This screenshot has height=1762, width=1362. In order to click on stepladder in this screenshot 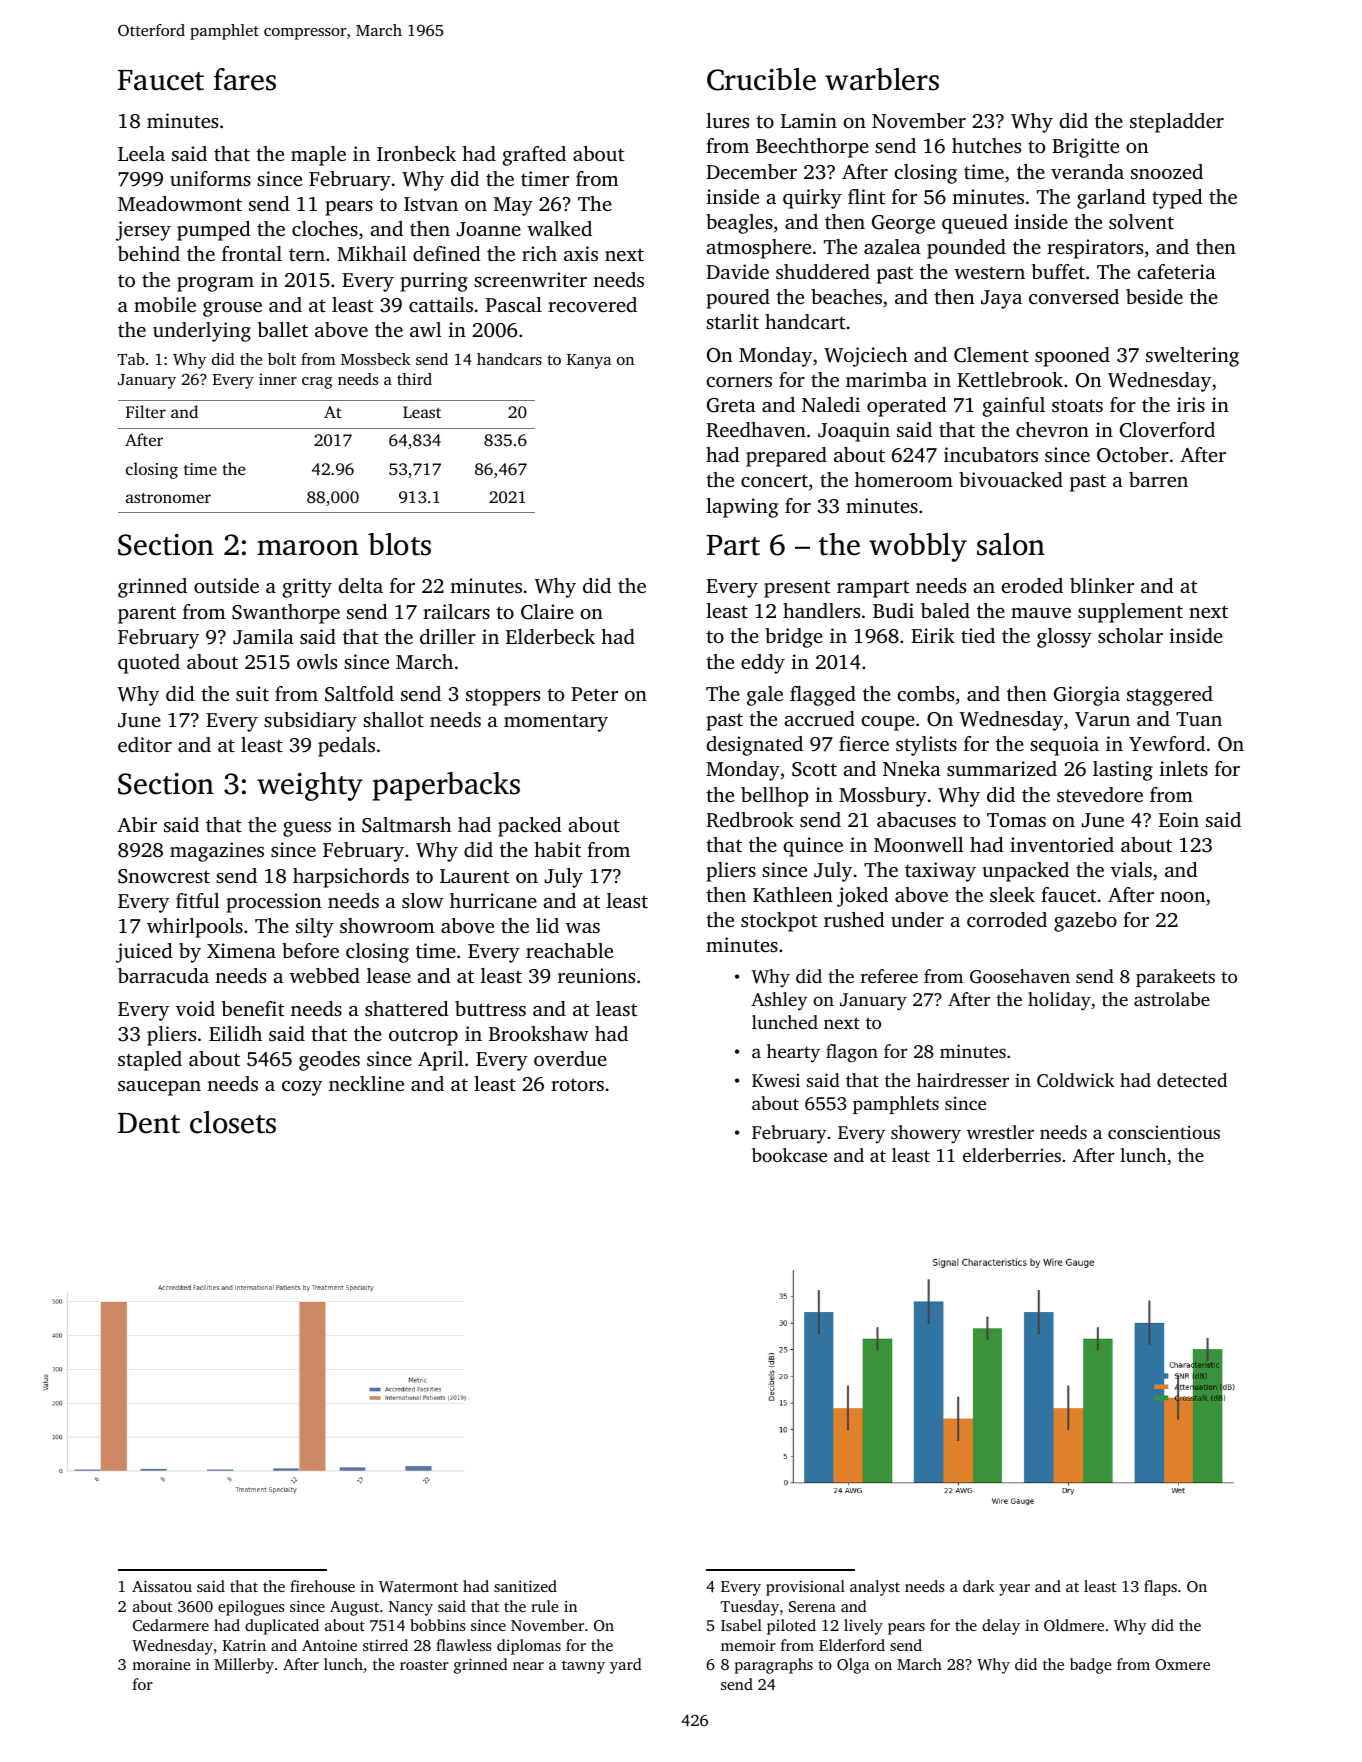, I will do `click(1177, 123)`.
